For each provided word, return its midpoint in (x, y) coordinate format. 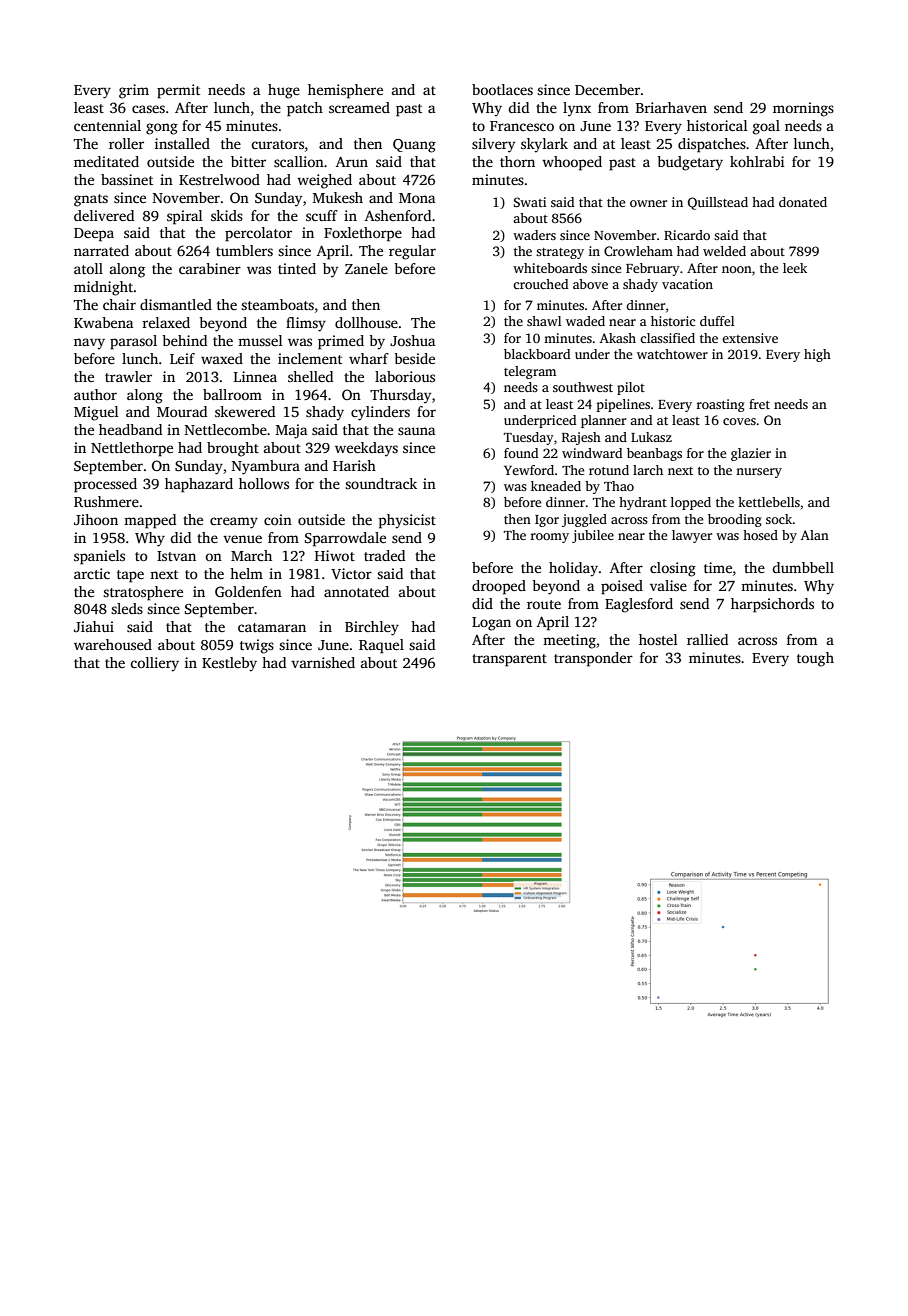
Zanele (366, 268)
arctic (92, 573)
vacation (687, 284)
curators (277, 144)
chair (119, 304)
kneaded (556, 486)
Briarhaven (671, 107)
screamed (359, 107)
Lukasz (651, 437)
